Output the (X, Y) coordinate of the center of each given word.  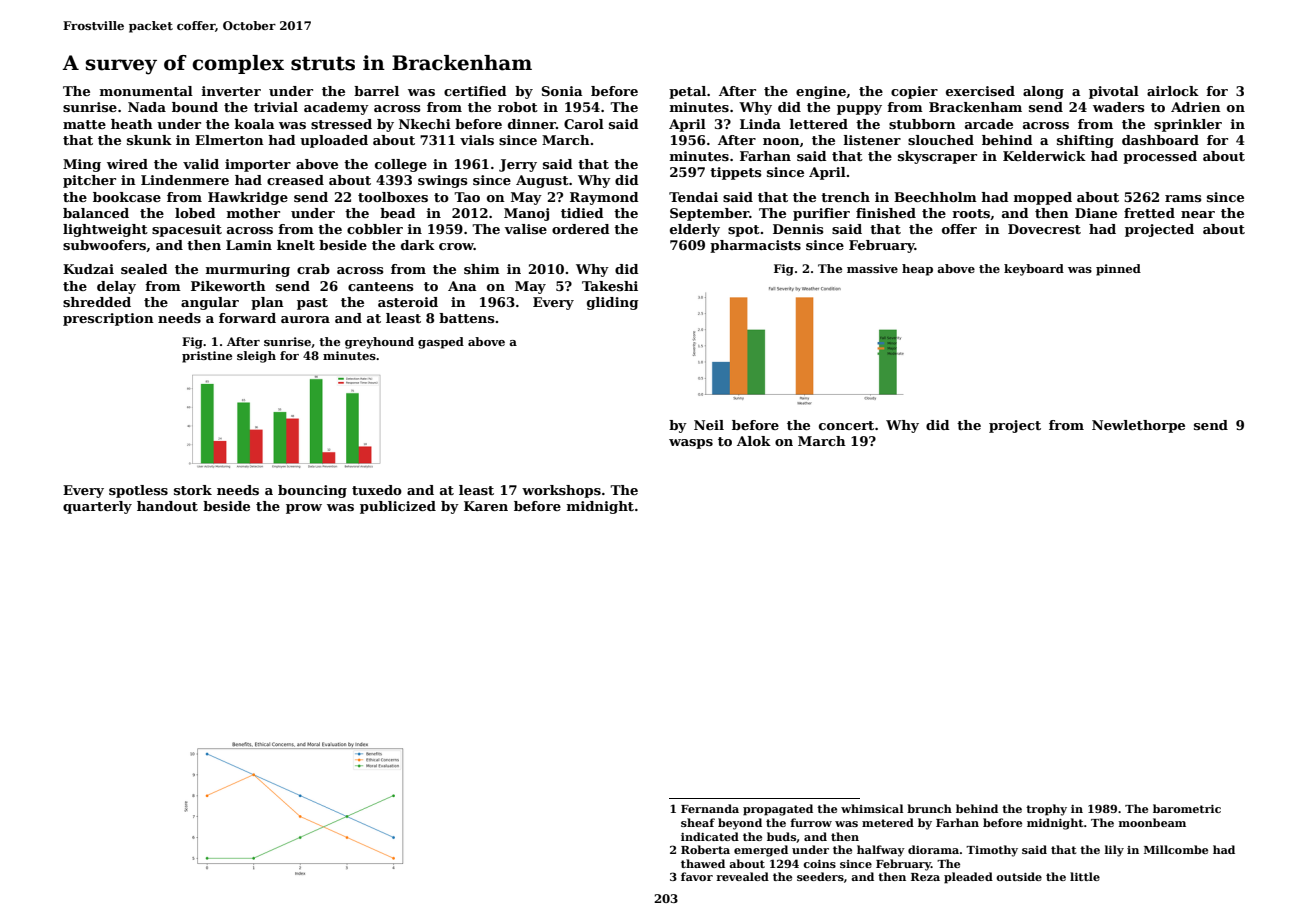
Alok (754, 441)
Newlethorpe (1138, 426)
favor (697, 876)
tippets (735, 173)
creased (295, 180)
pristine (207, 357)
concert (846, 425)
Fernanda (710, 808)
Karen (486, 506)
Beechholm (935, 197)
